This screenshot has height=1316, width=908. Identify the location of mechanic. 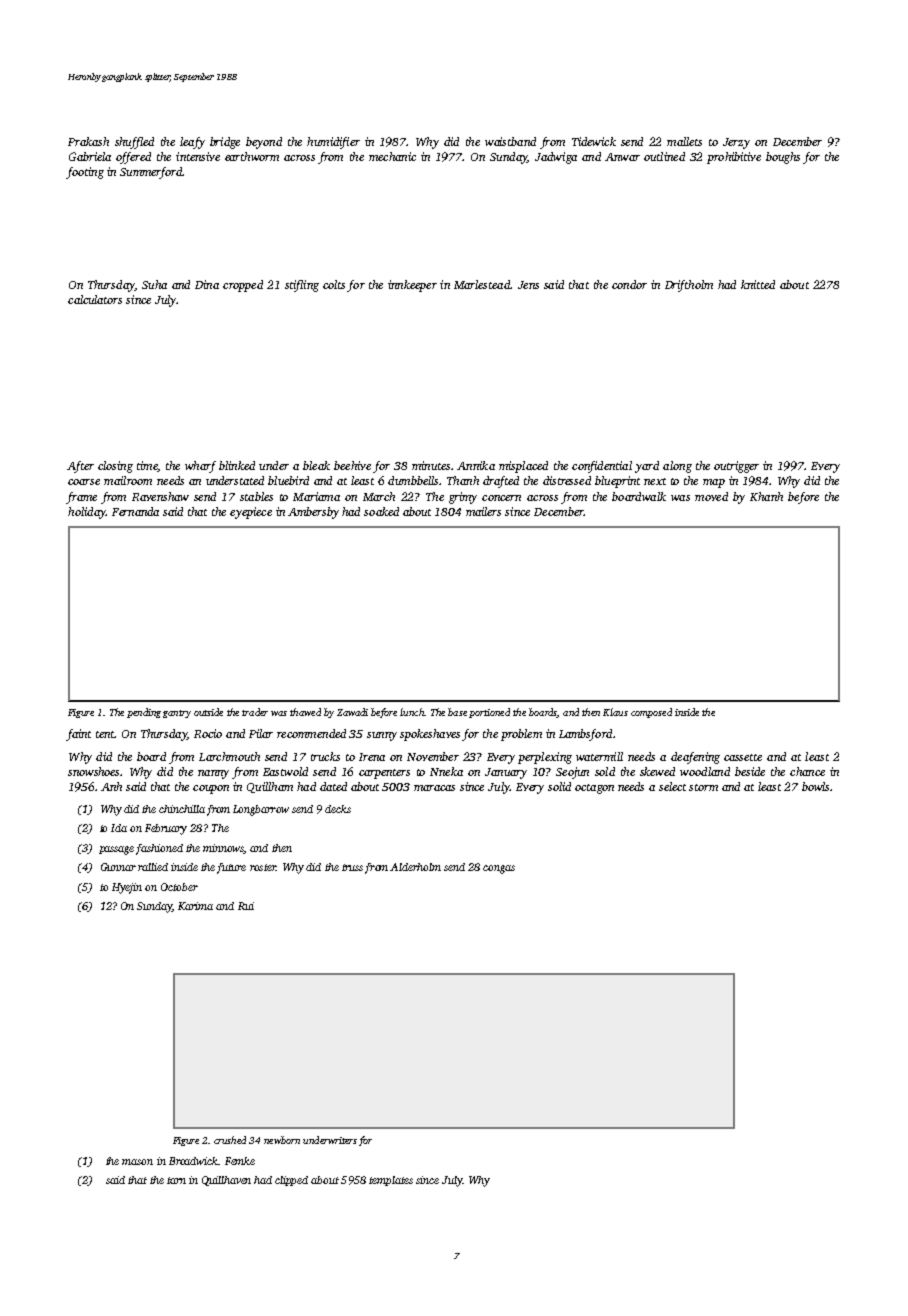
(392, 156).
